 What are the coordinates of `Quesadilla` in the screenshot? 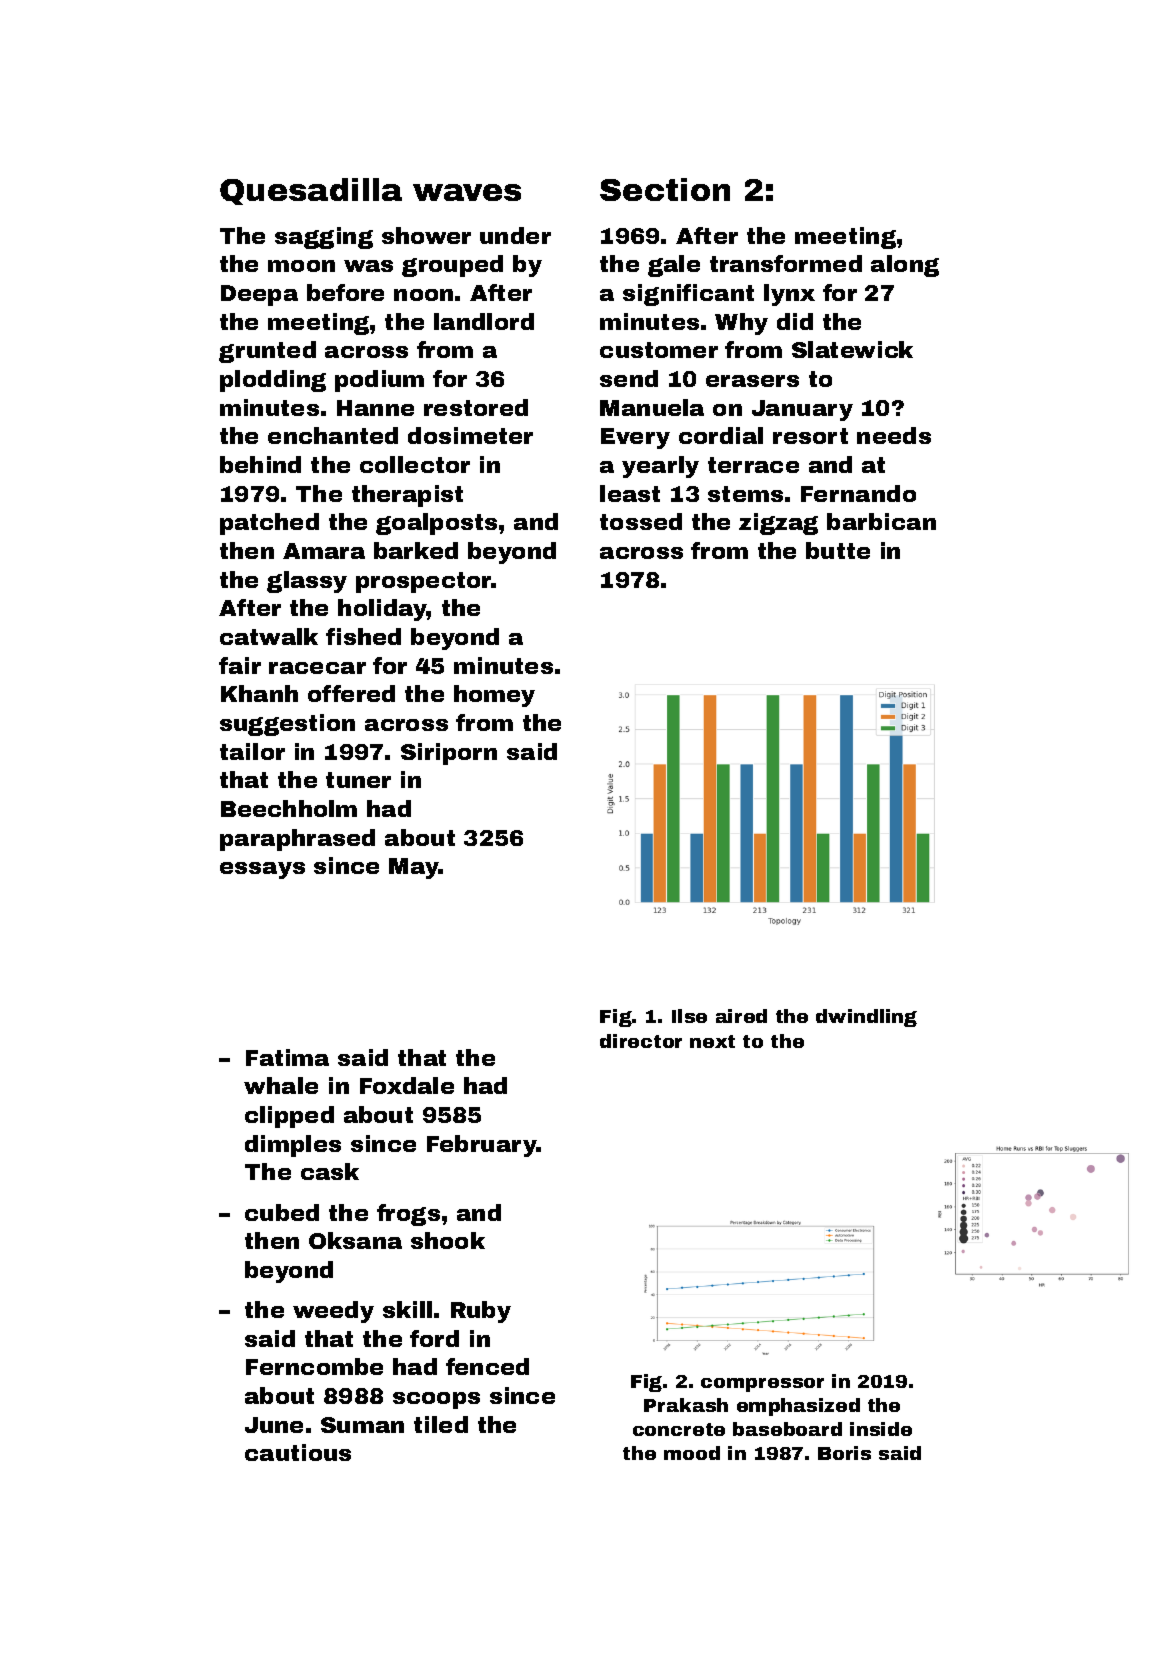 It's located at (311, 191).
